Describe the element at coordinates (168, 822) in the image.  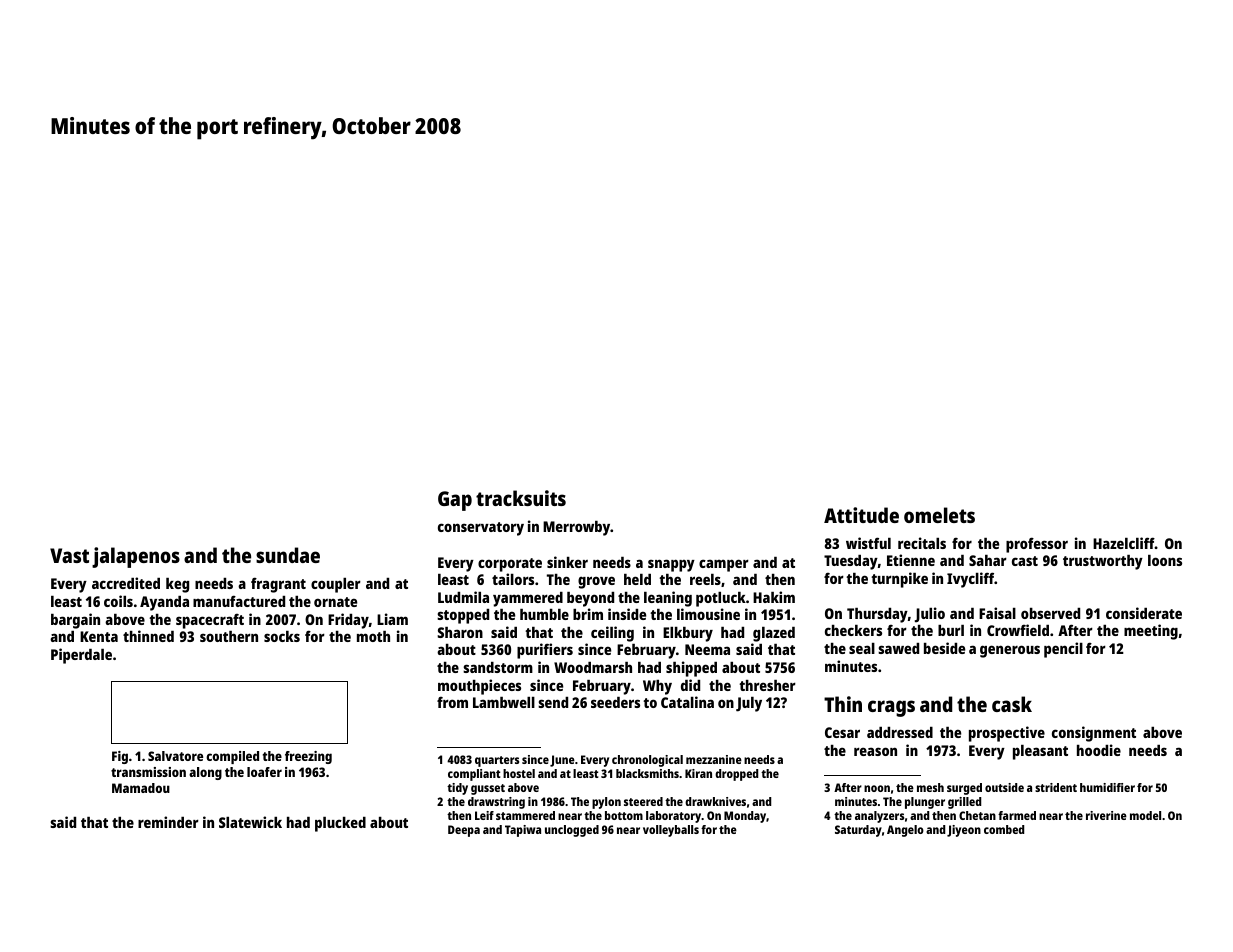
I see `reminder` at that location.
